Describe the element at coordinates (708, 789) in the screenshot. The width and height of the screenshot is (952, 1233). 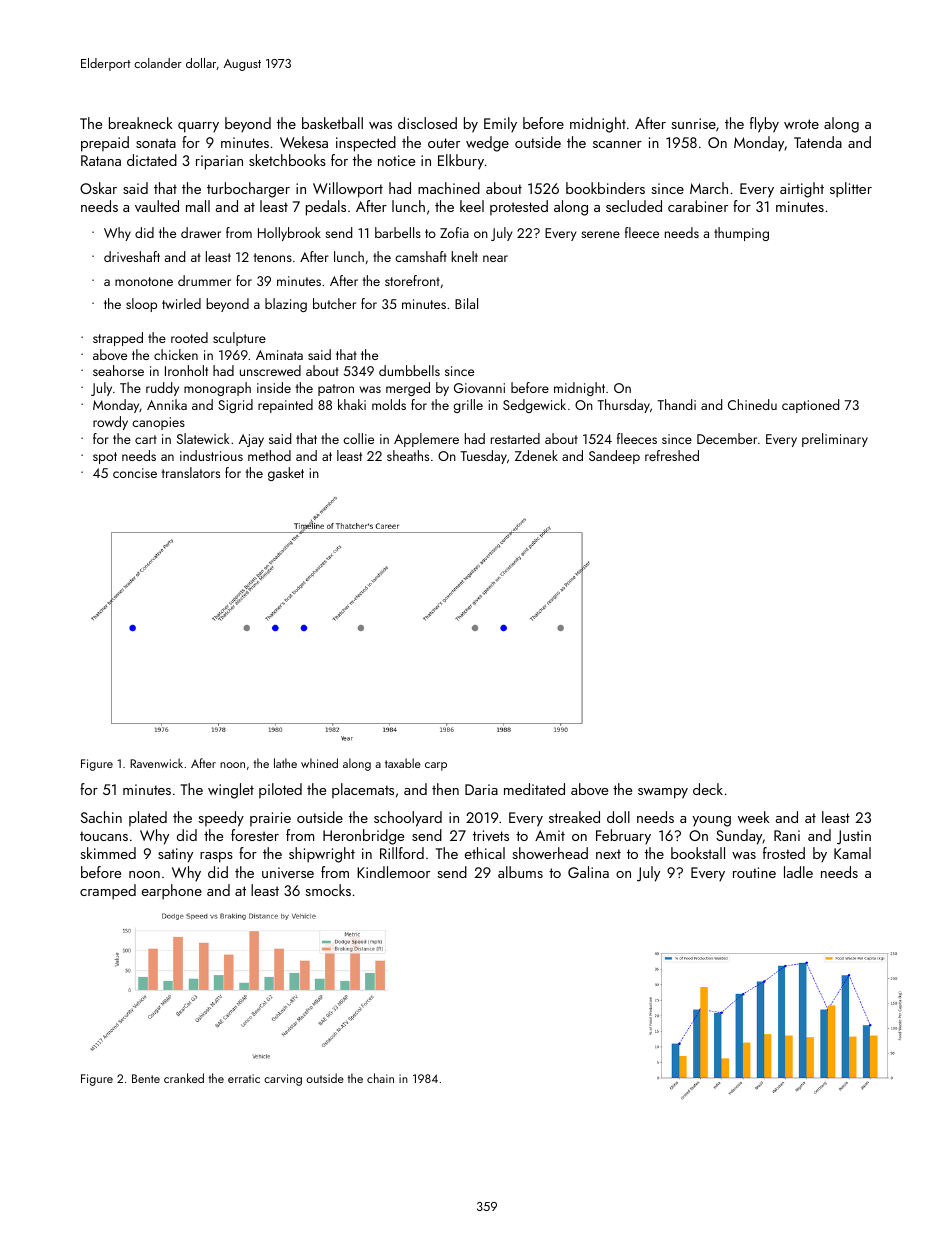
I see `deck` at that location.
